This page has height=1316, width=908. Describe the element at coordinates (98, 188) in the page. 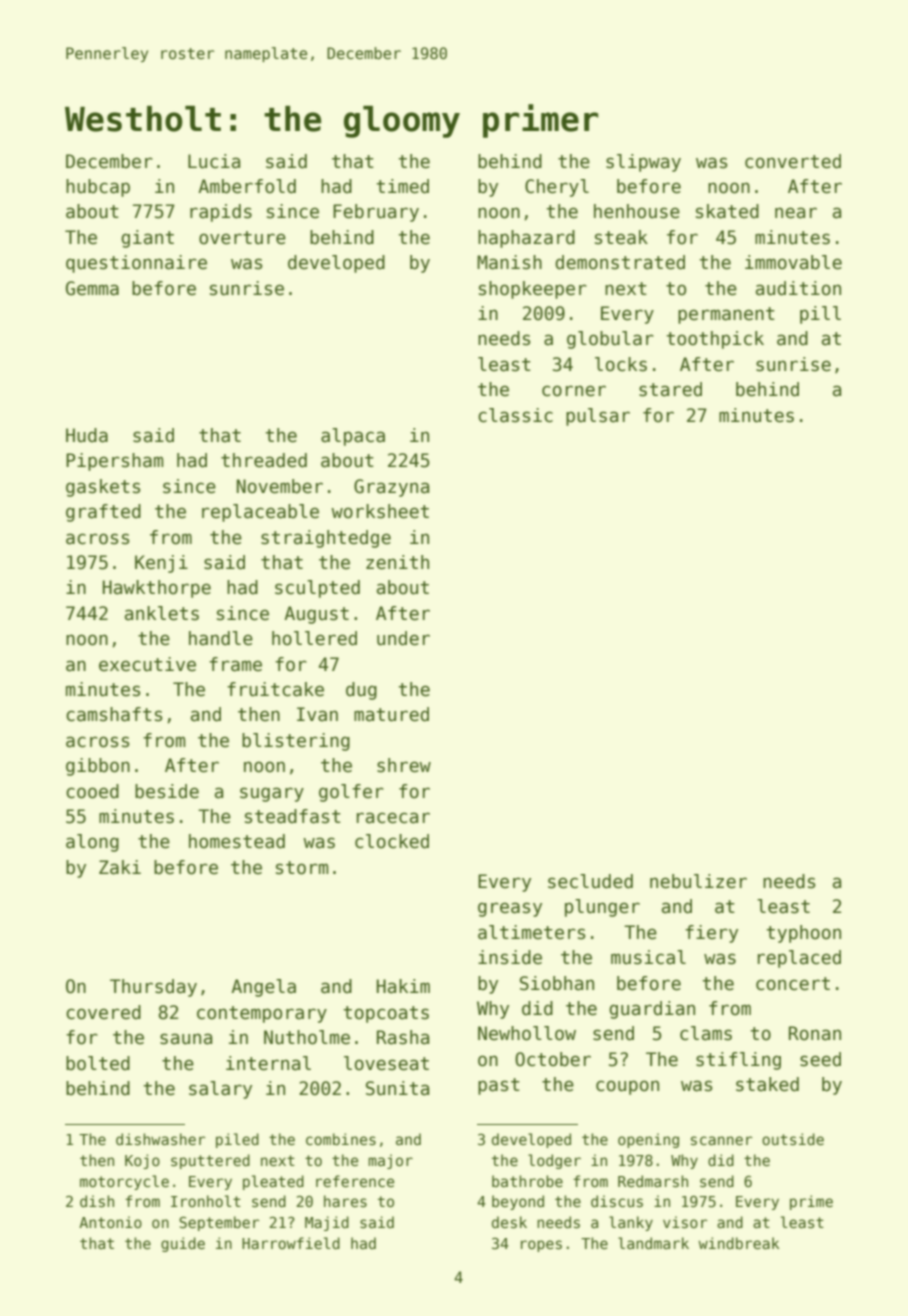

I see `hubcap` at that location.
